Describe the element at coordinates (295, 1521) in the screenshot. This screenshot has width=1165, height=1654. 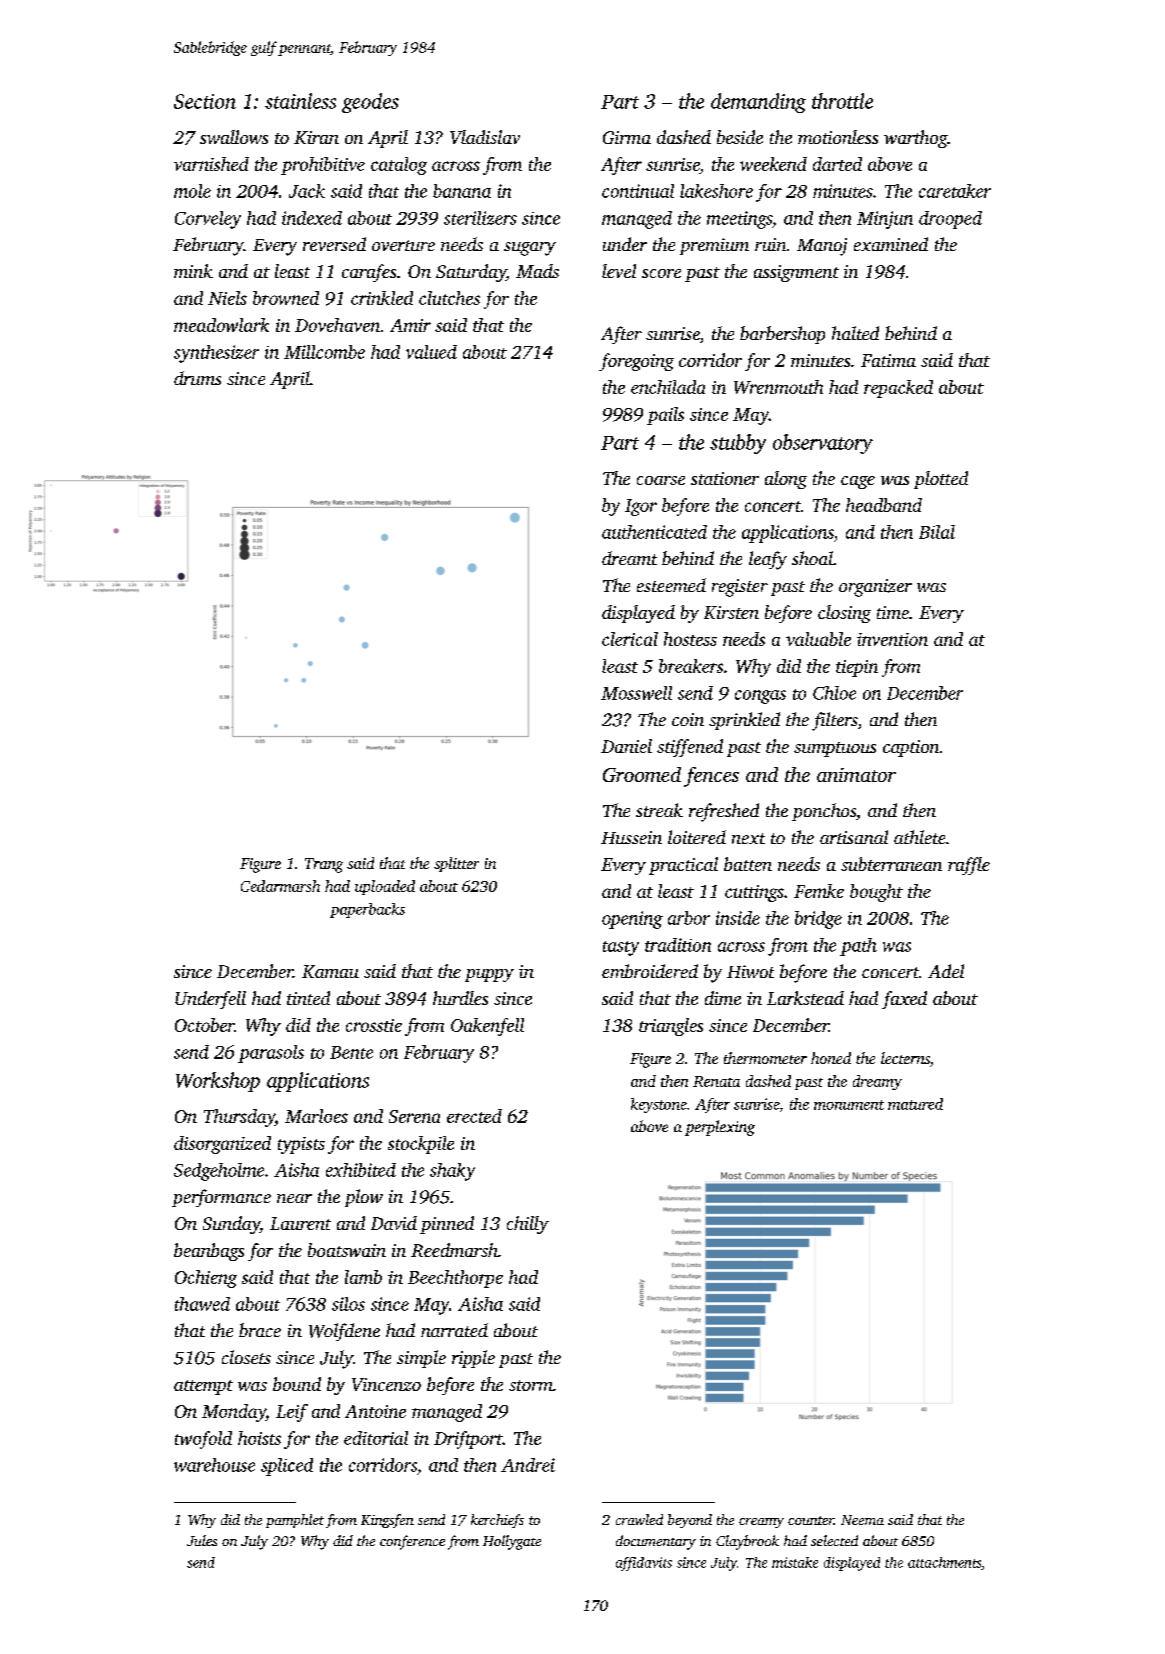
I see `pamphlet` at that location.
